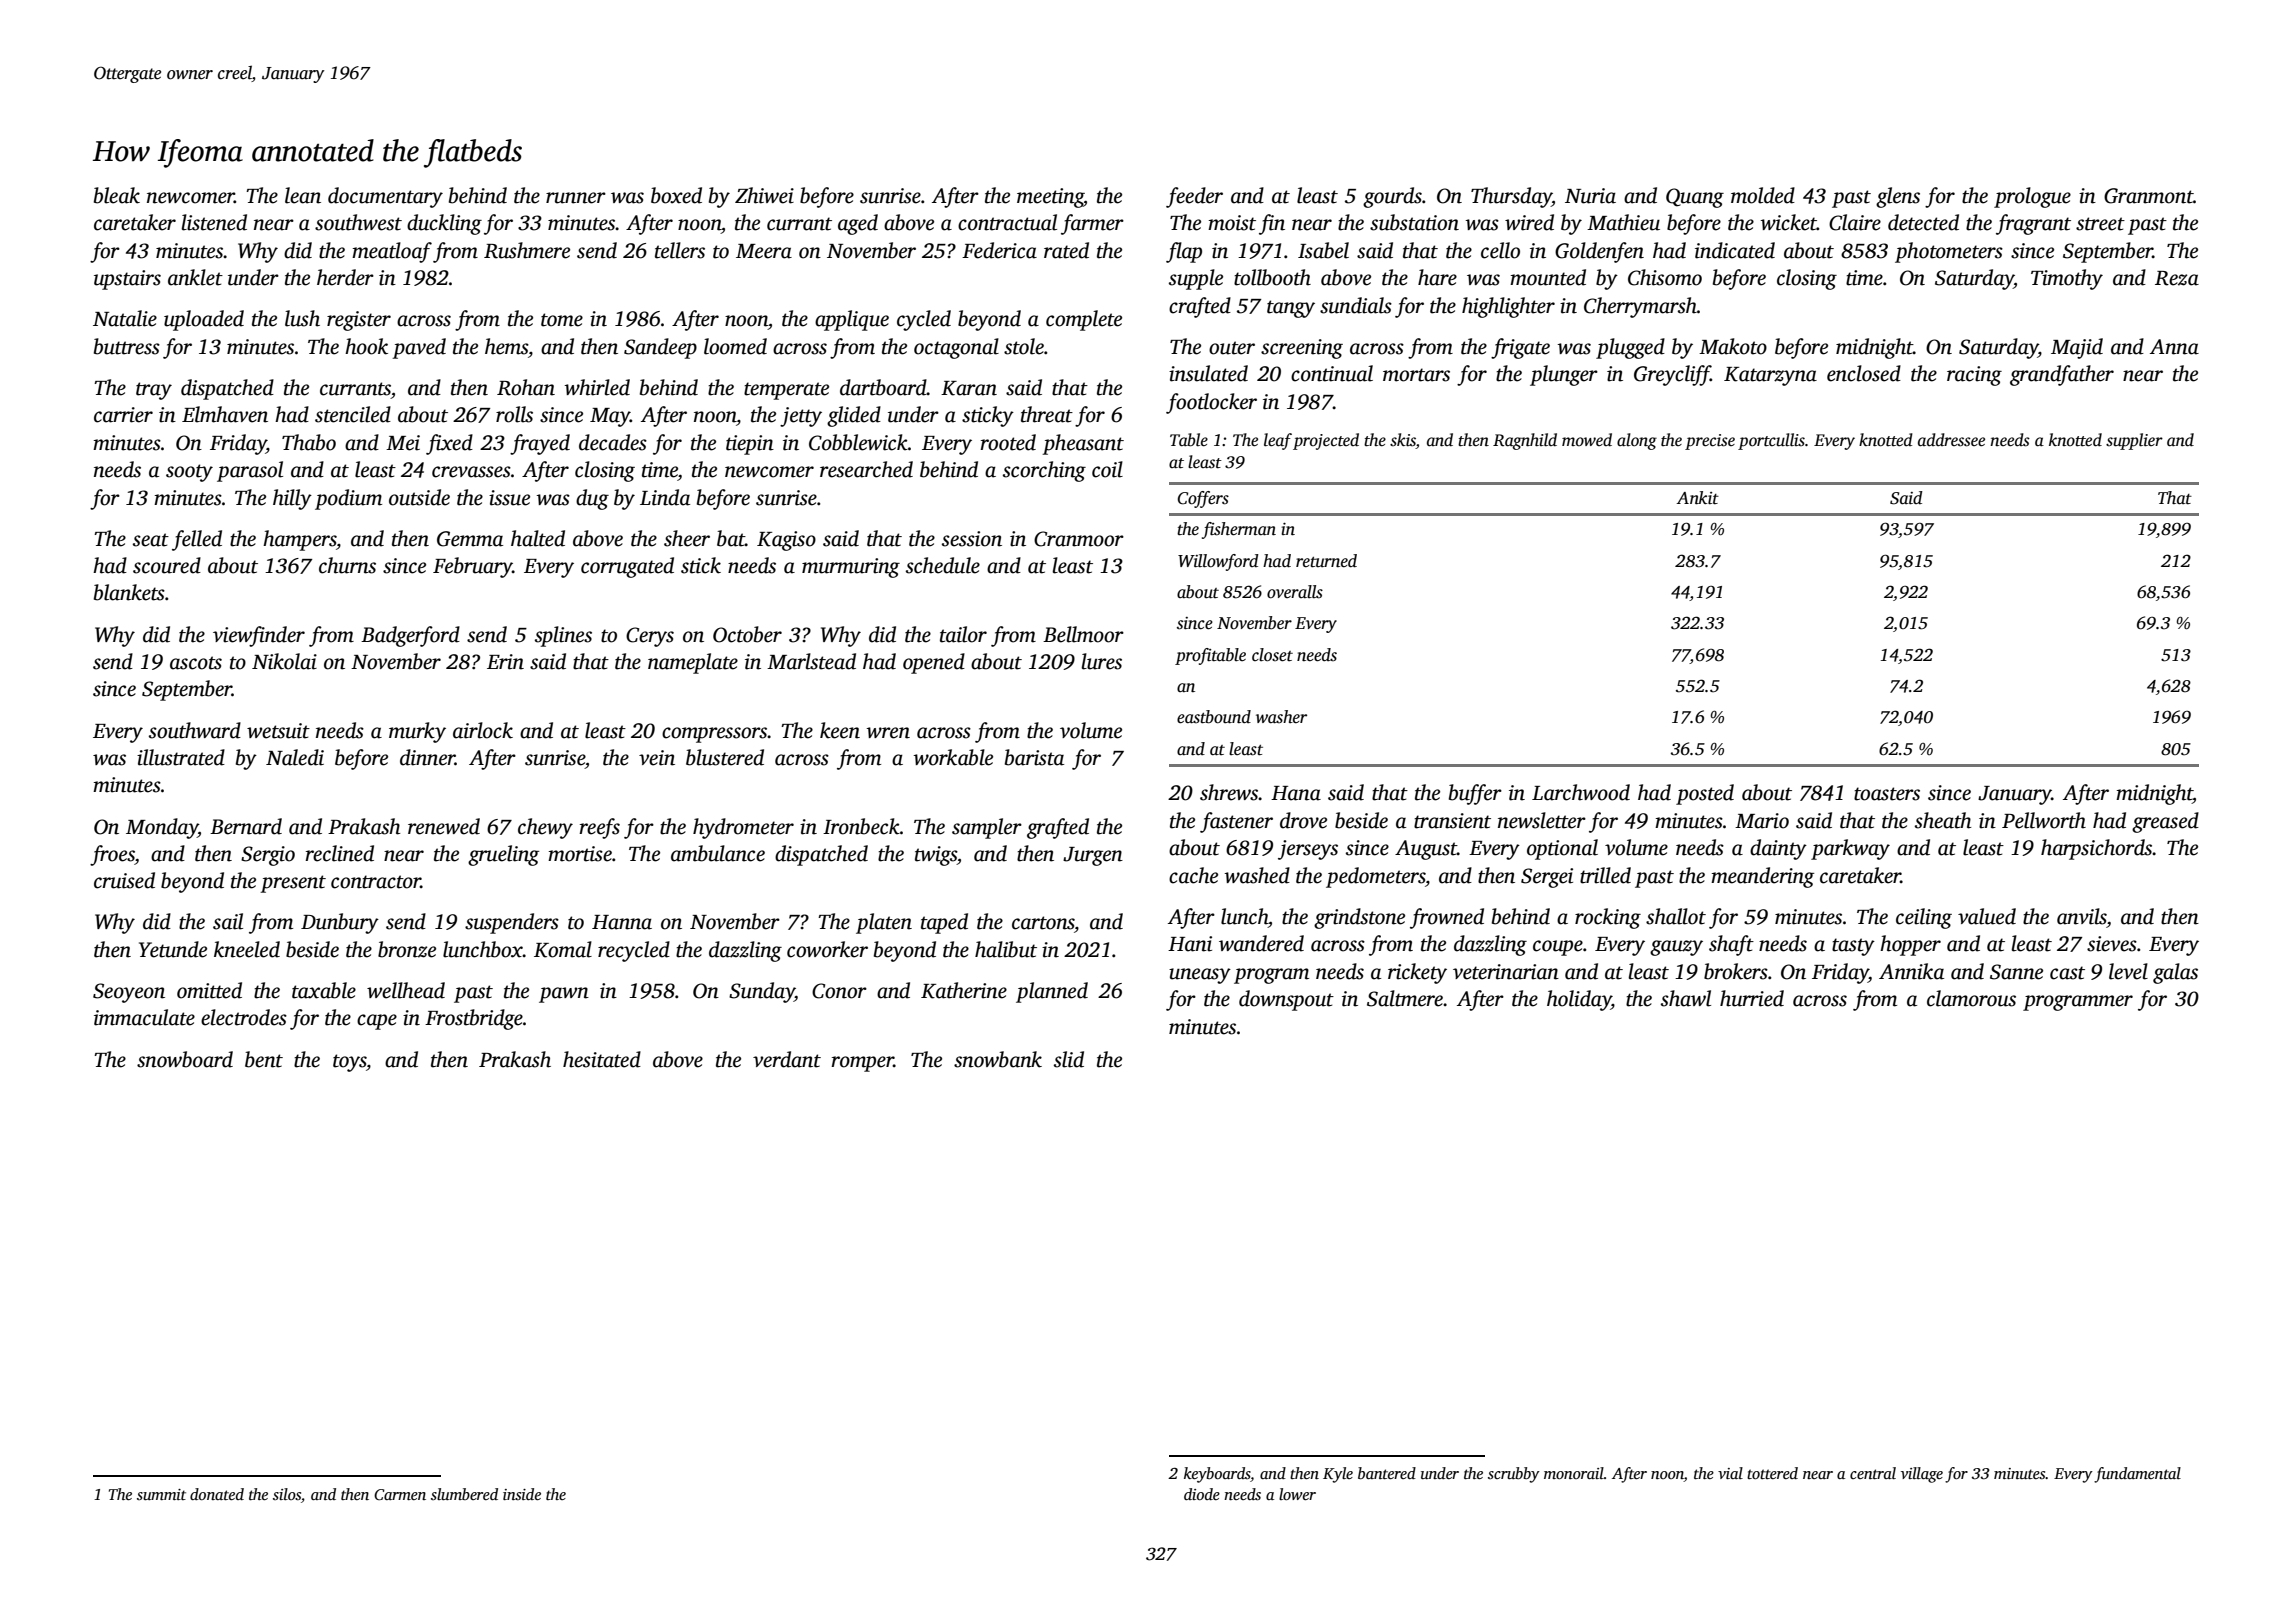 The height and width of the screenshot is (1620, 2292). I want to click on downspout, so click(1286, 1000).
